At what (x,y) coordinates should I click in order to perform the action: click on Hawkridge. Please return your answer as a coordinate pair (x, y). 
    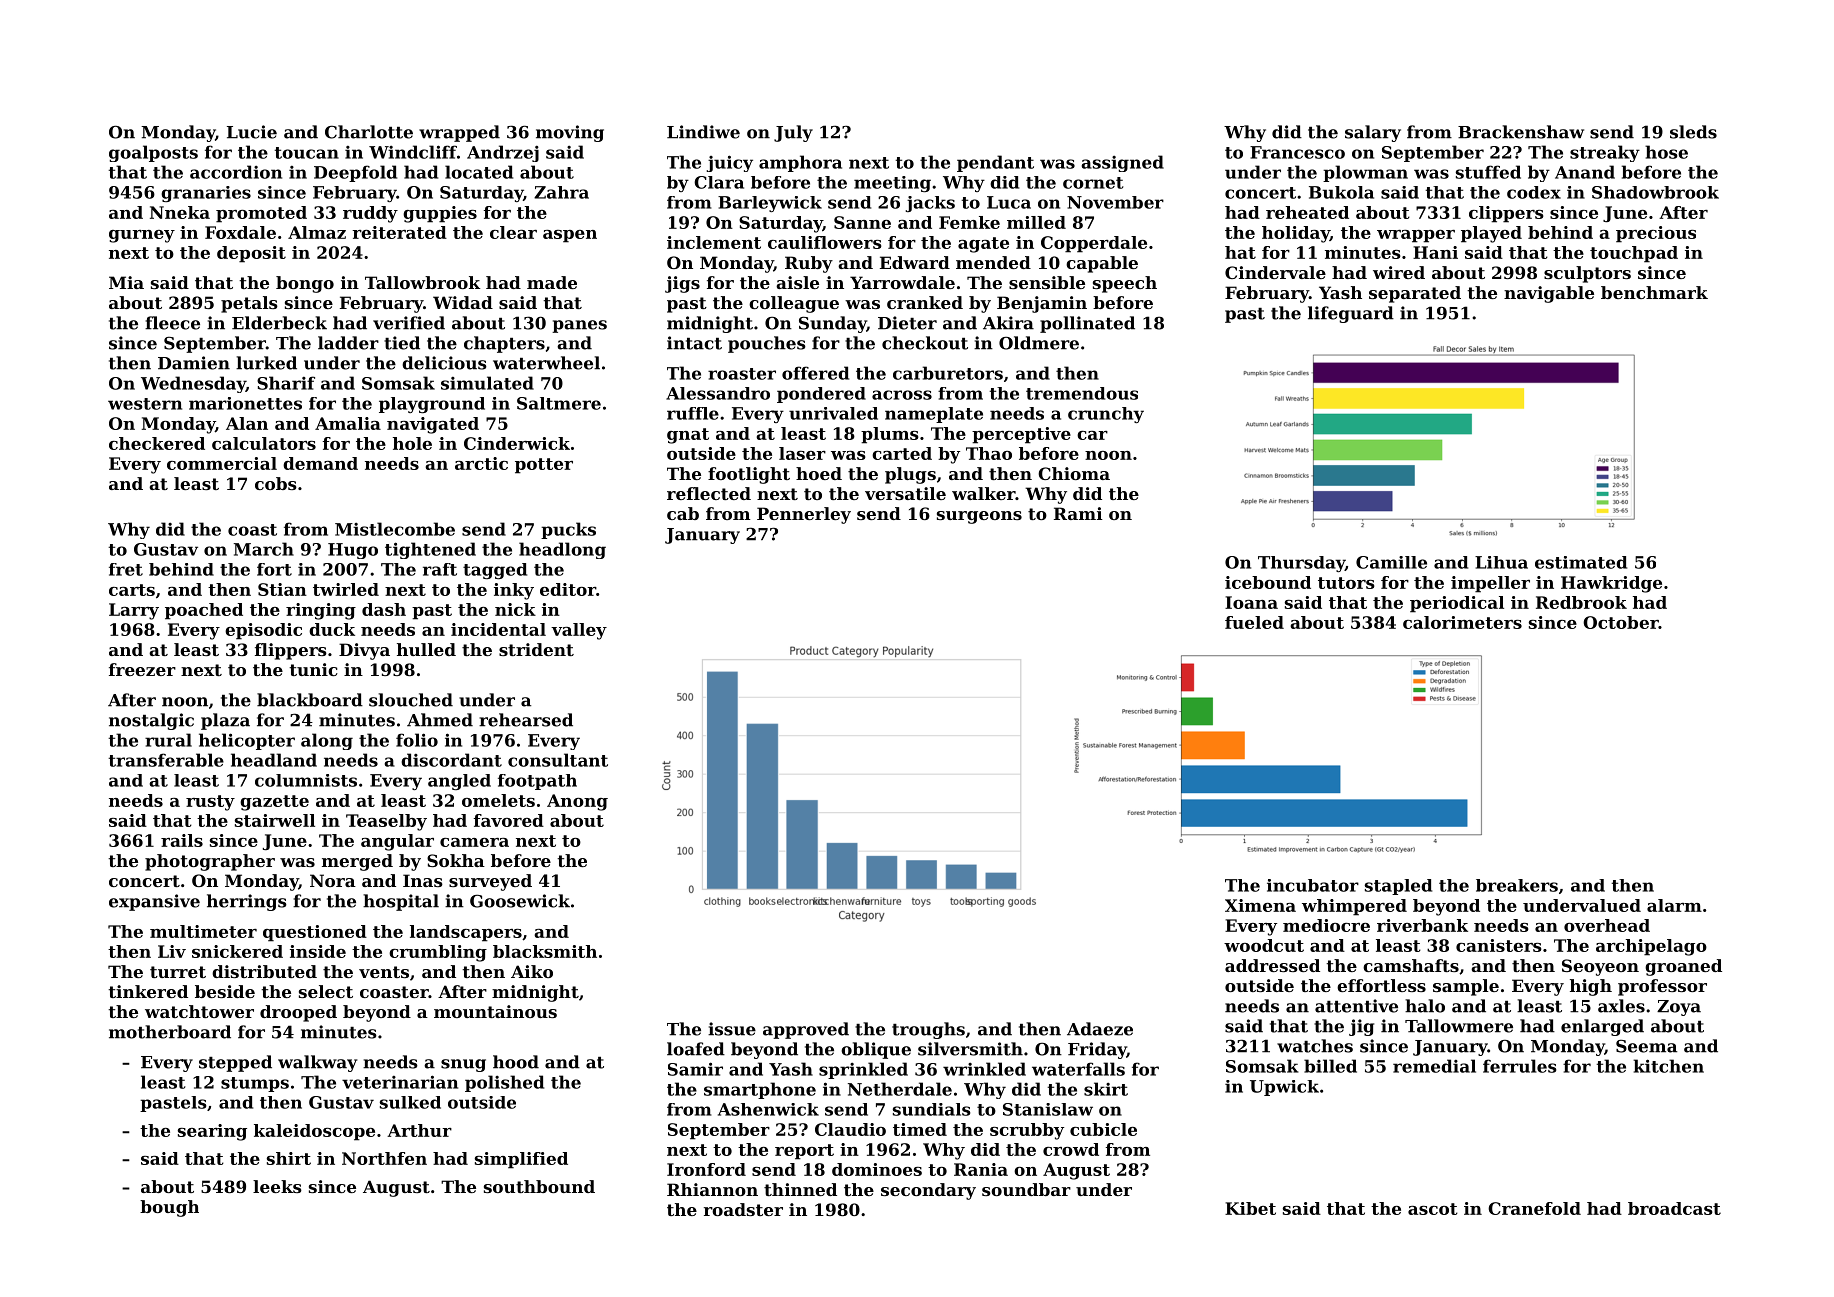
    Looking at the image, I should click on (1611, 584).
